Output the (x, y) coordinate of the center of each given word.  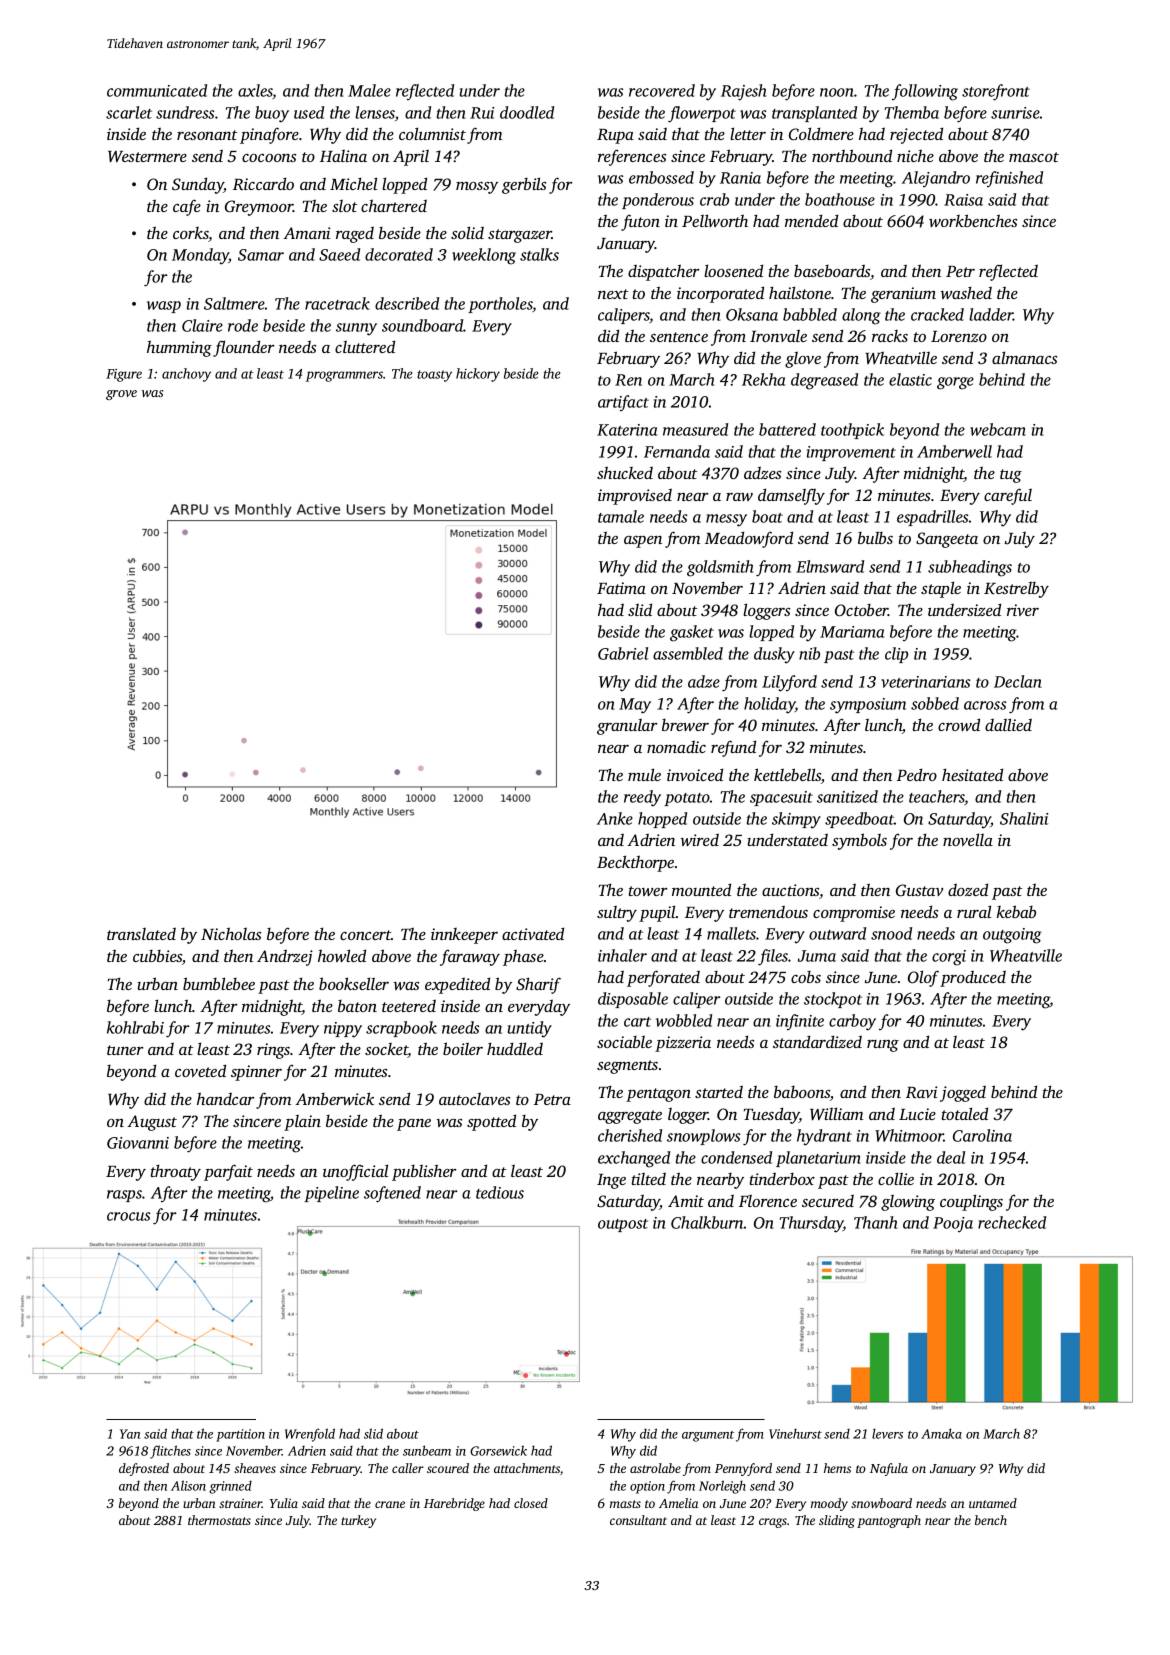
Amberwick (334, 1098)
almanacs (1024, 357)
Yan (130, 1434)
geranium (903, 295)
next (613, 294)
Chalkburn (707, 1222)
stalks (539, 254)
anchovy (186, 375)
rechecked (1012, 1222)
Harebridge (454, 1504)
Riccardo (263, 183)
